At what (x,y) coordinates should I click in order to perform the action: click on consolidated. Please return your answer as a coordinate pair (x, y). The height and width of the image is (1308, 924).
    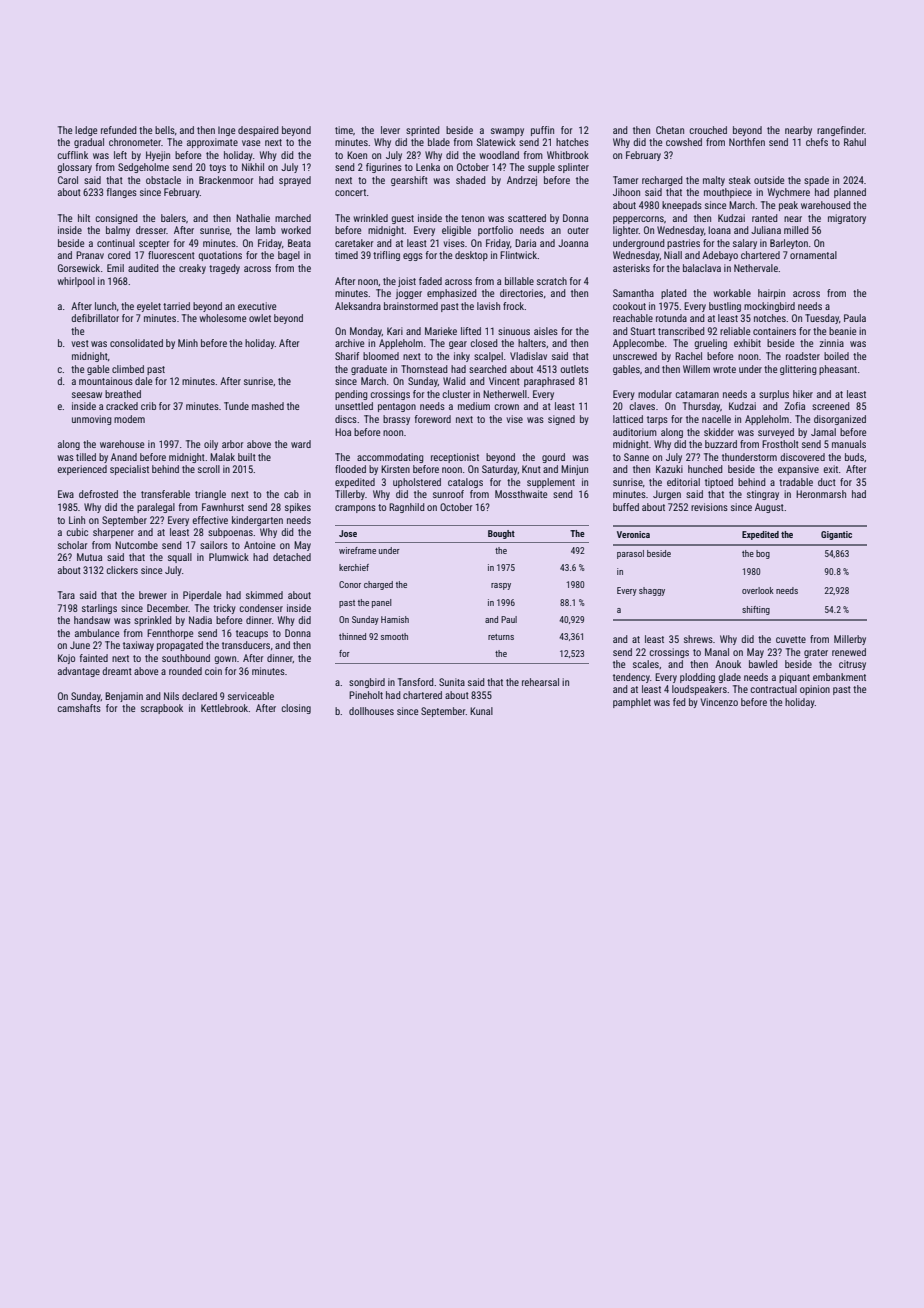
    Looking at the image, I should click on (136, 343).
